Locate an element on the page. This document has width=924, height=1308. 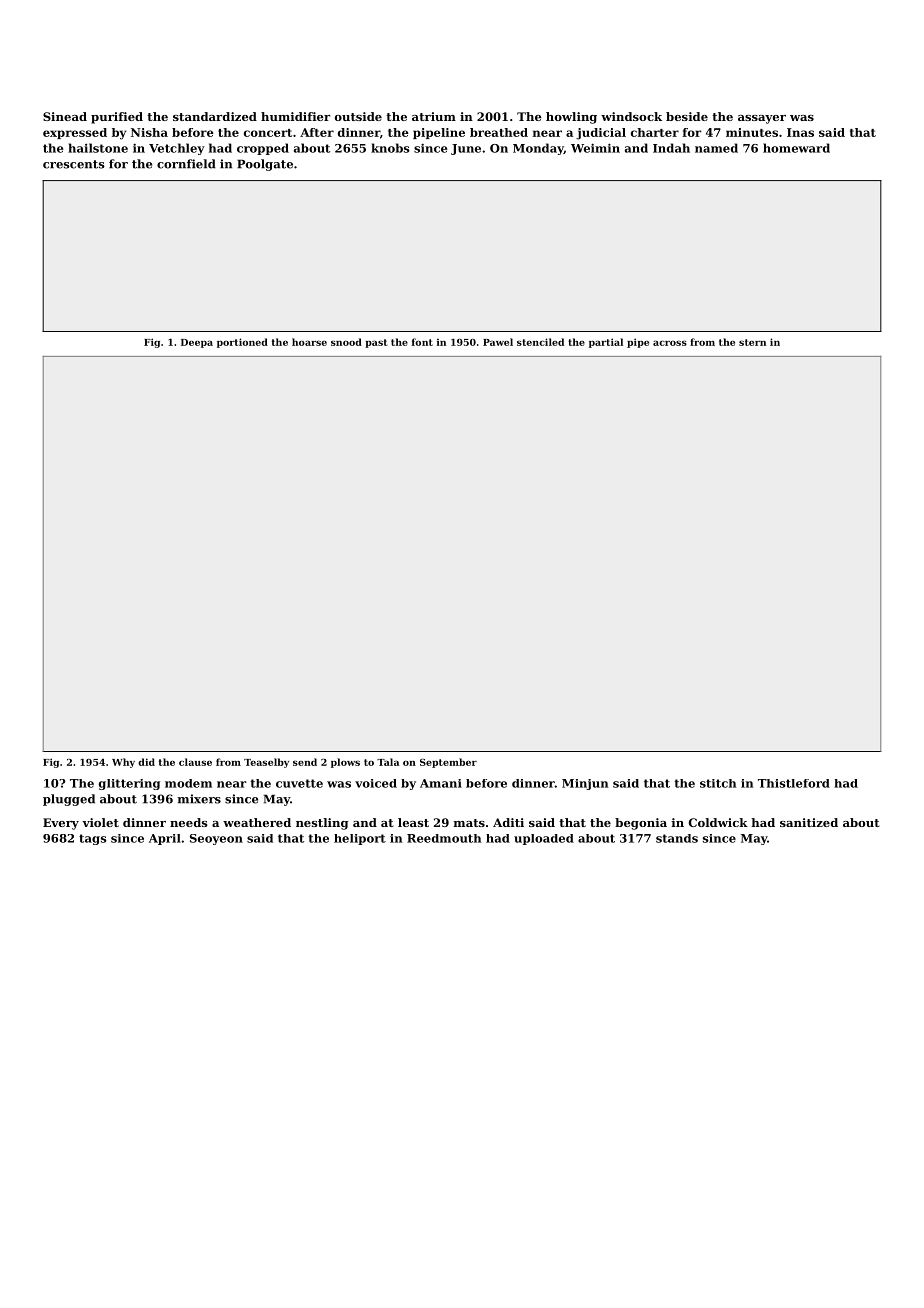
past is located at coordinates (376, 343).
